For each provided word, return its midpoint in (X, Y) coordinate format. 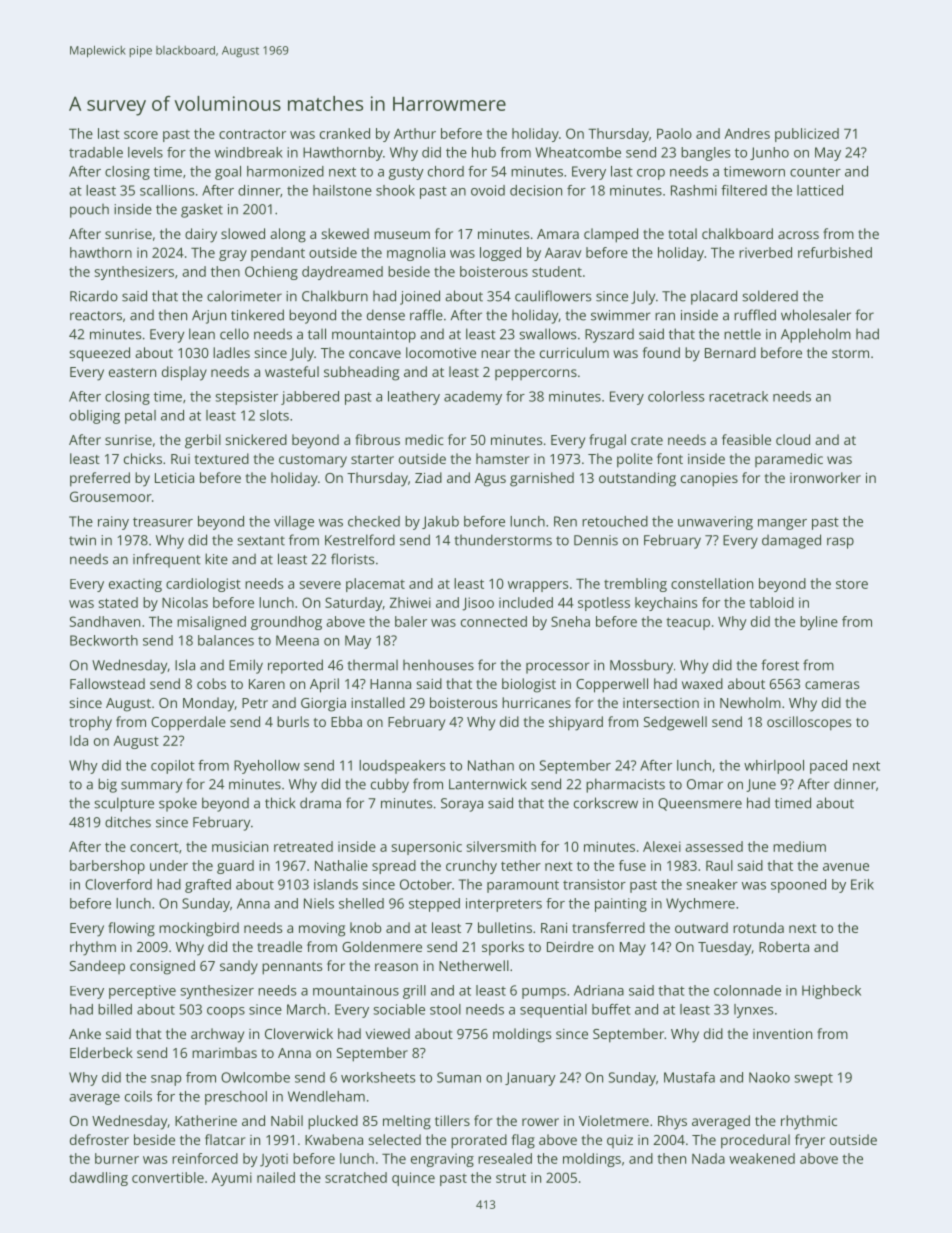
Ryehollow (267, 767)
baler (411, 621)
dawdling (99, 1179)
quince (413, 1179)
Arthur (415, 133)
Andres (747, 133)
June (761, 785)
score (141, 135)
